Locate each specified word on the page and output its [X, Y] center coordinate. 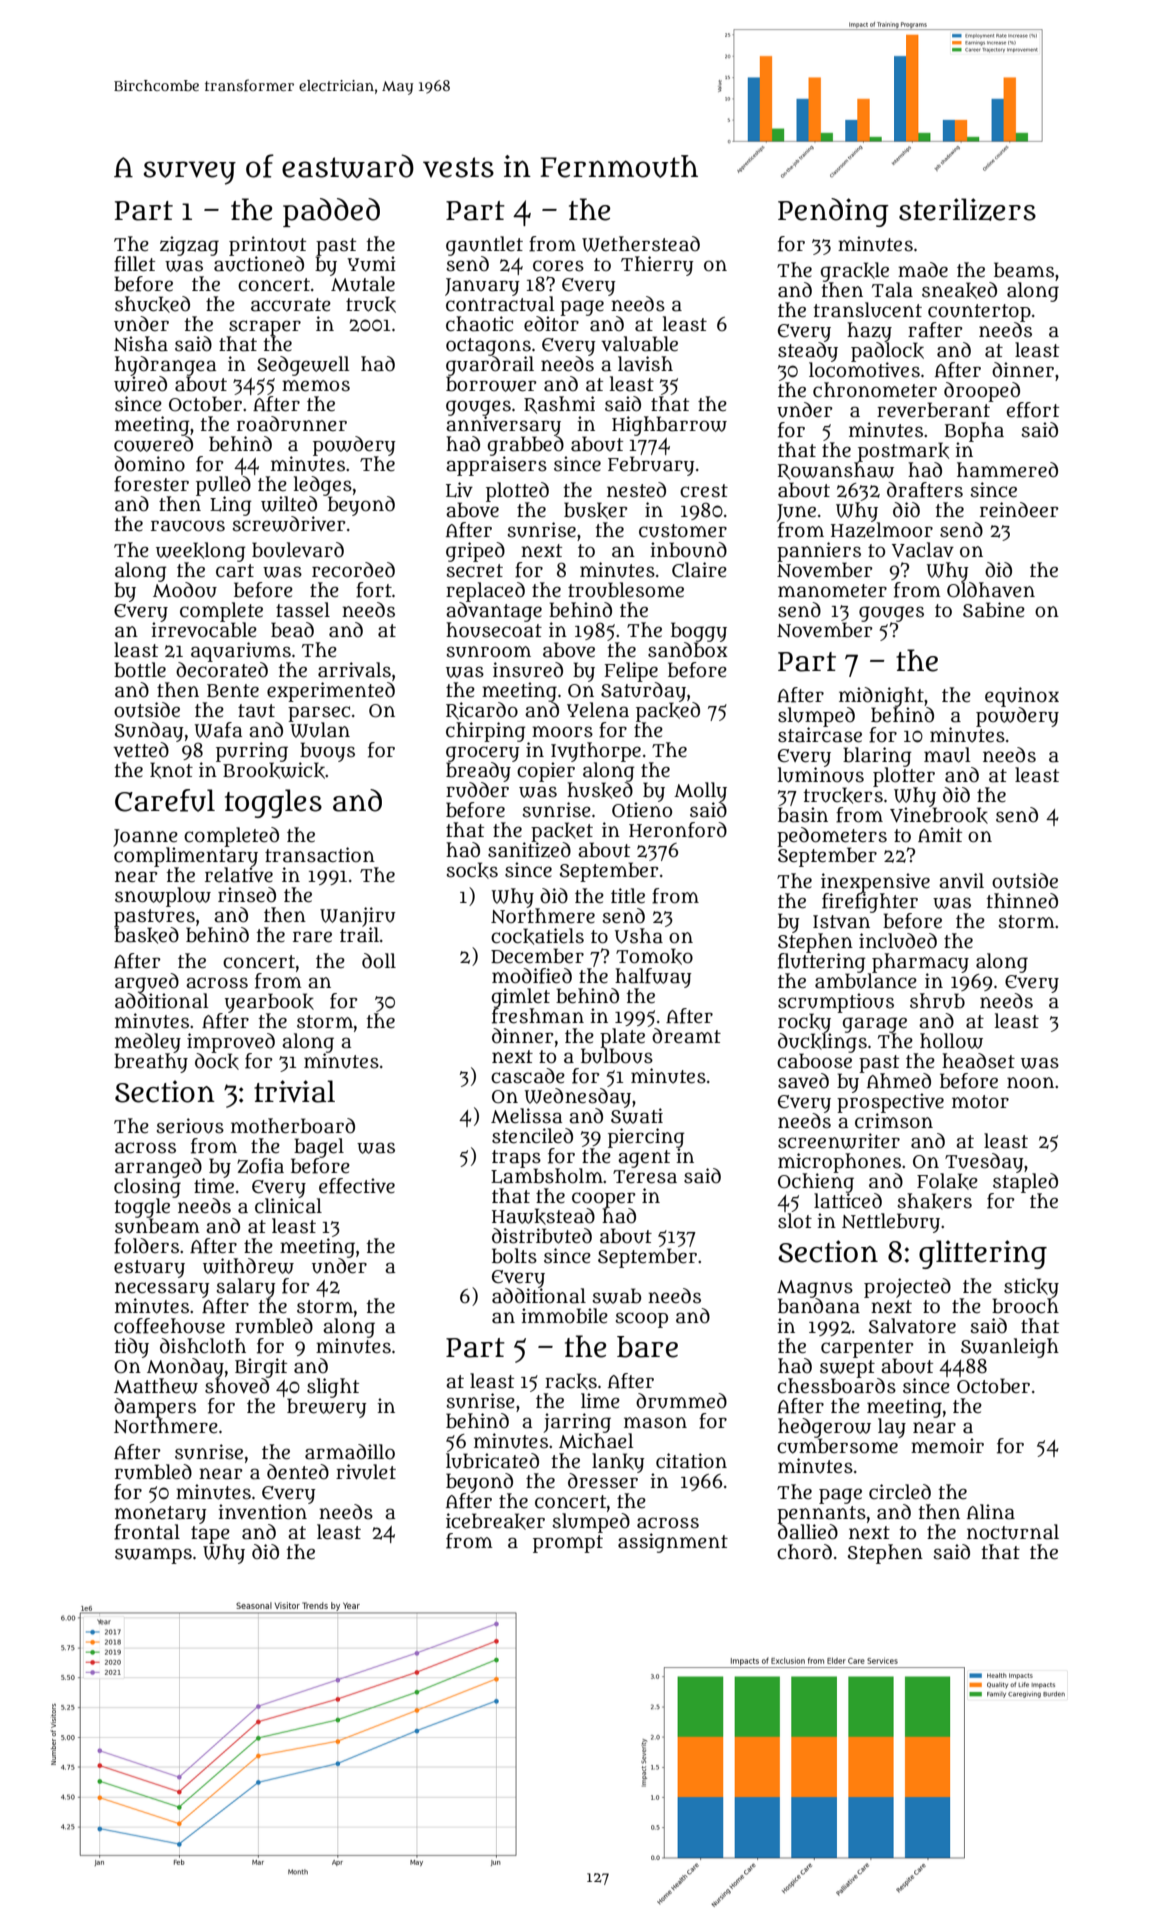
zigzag [189, 246]
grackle [855, 272]
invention [262, 1512]
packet [562, 832]
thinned [1022, 901]
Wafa [218, 730]
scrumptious [836, 1003]
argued [147, 983]
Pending [833, 212]
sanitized [529, 850]
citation [691, 1461]
